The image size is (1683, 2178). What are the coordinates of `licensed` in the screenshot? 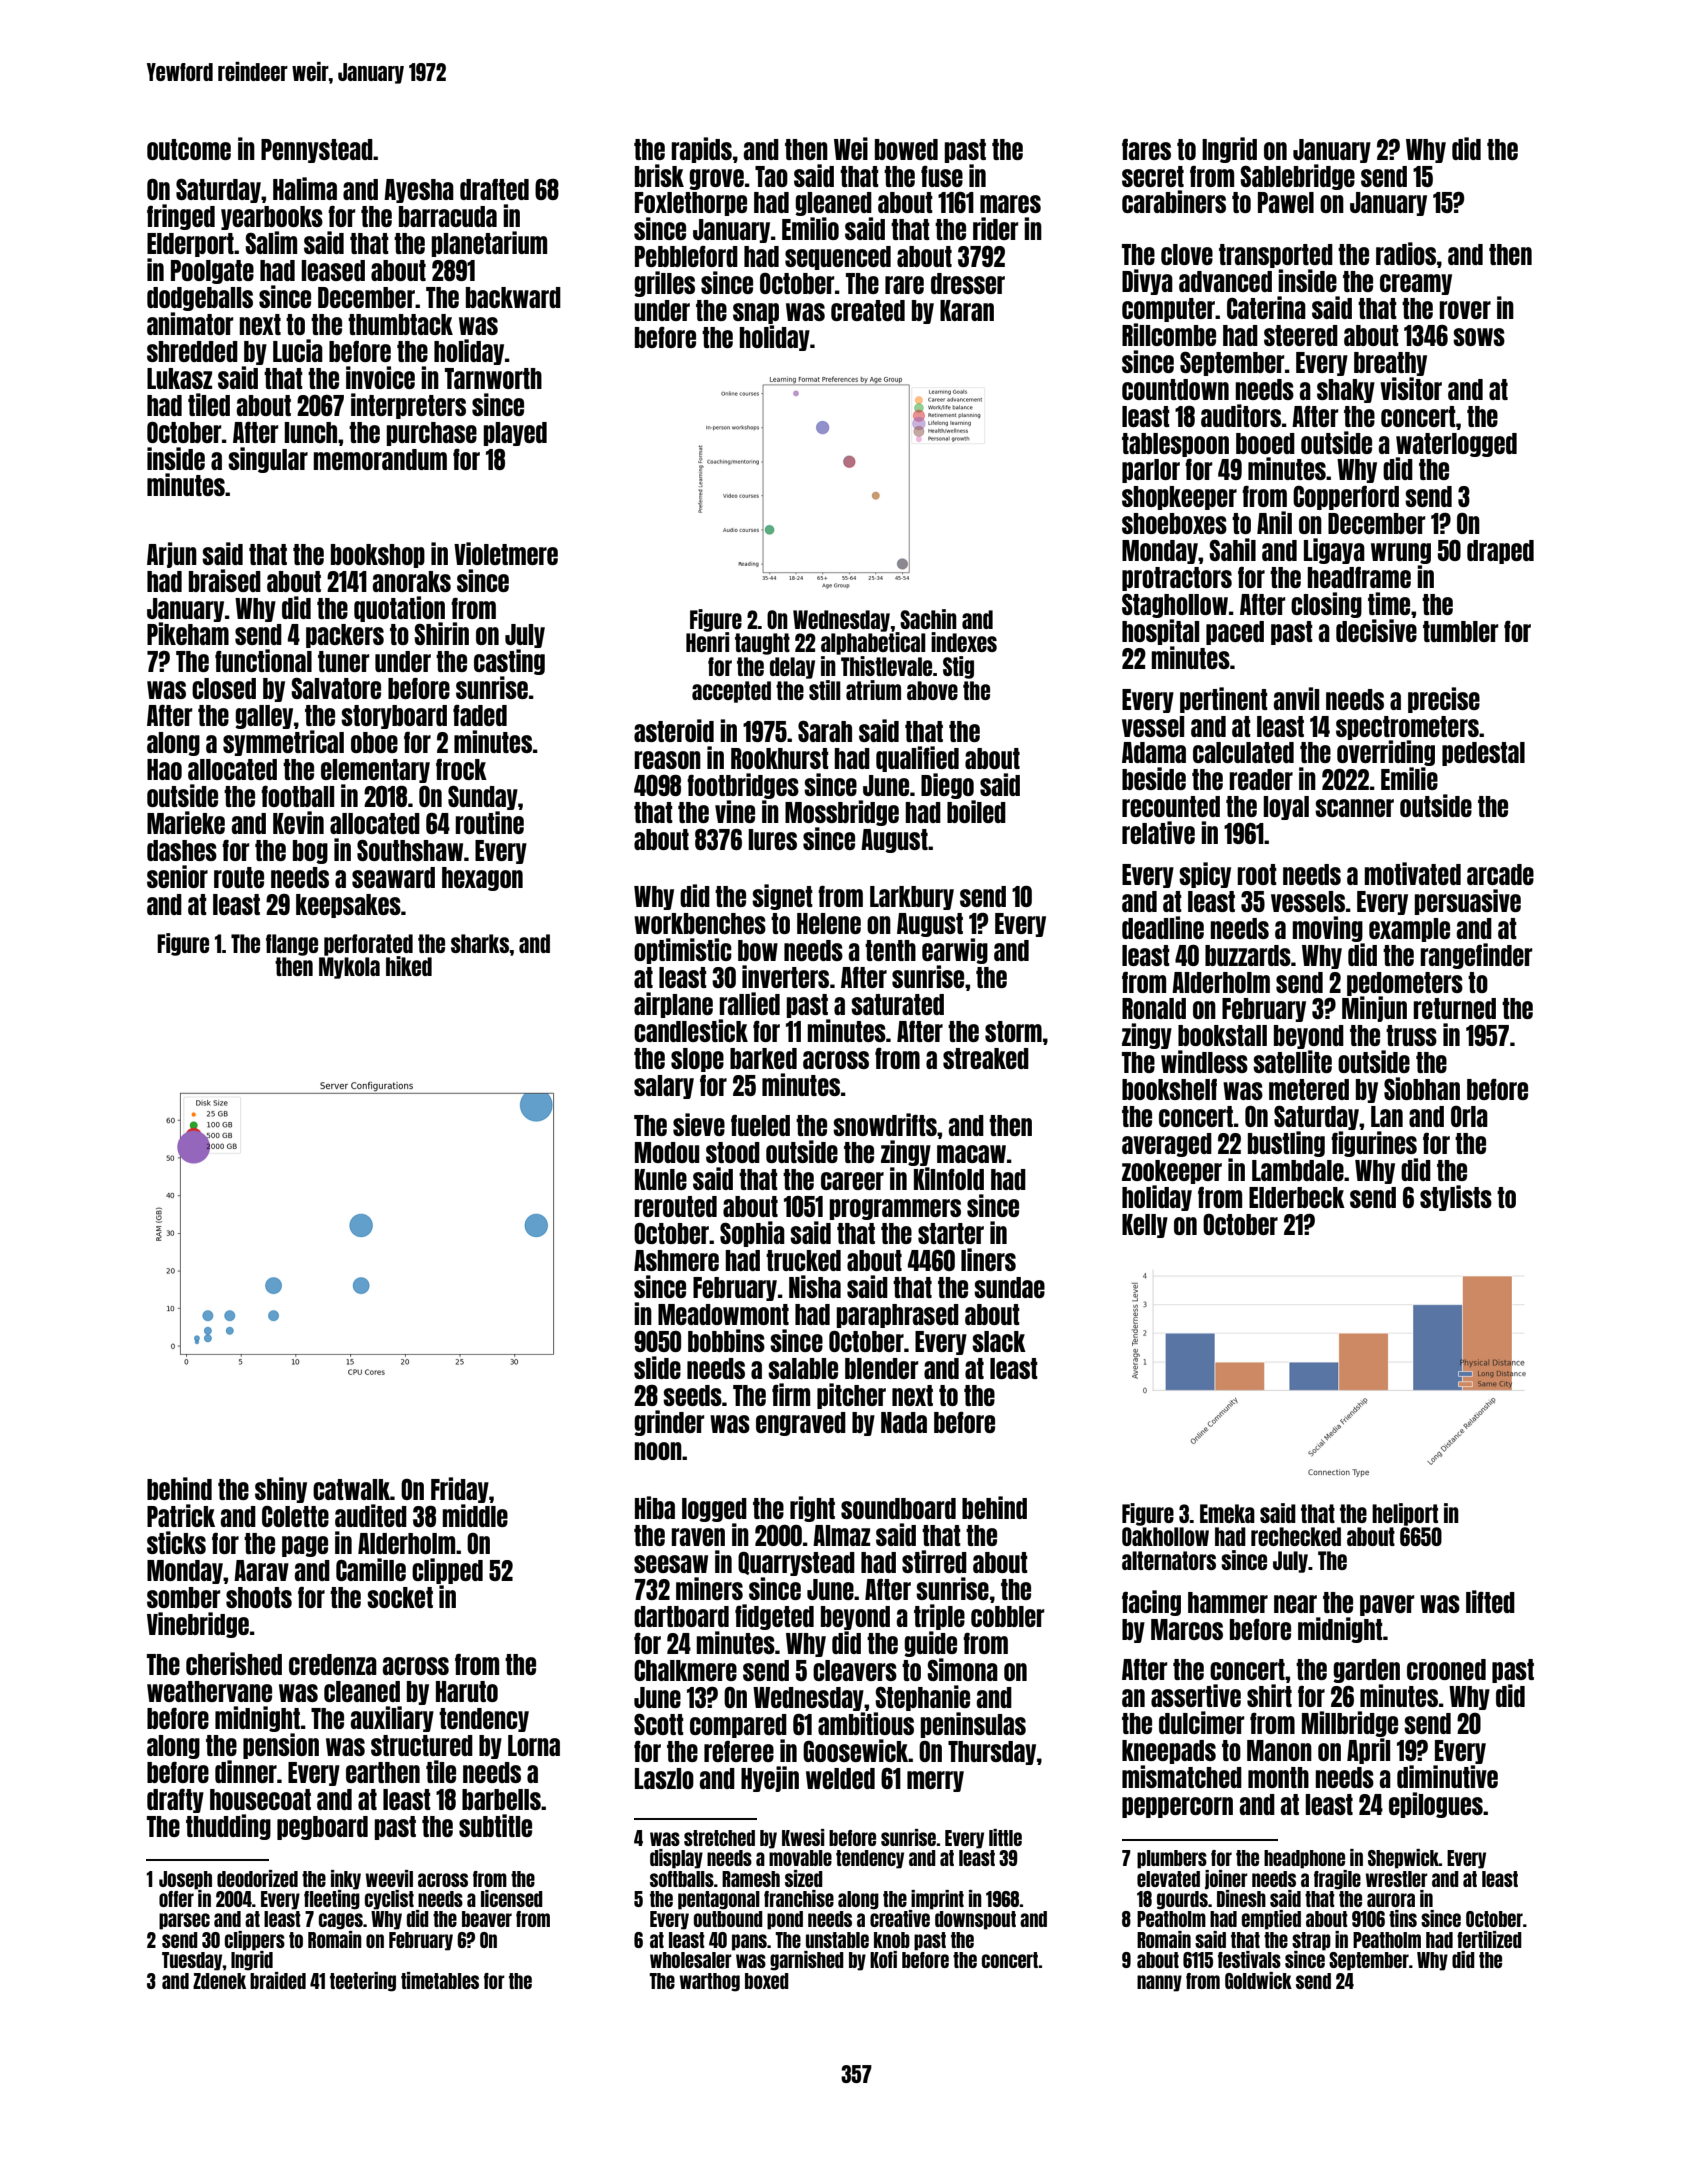 It's located at (512, 1898).
